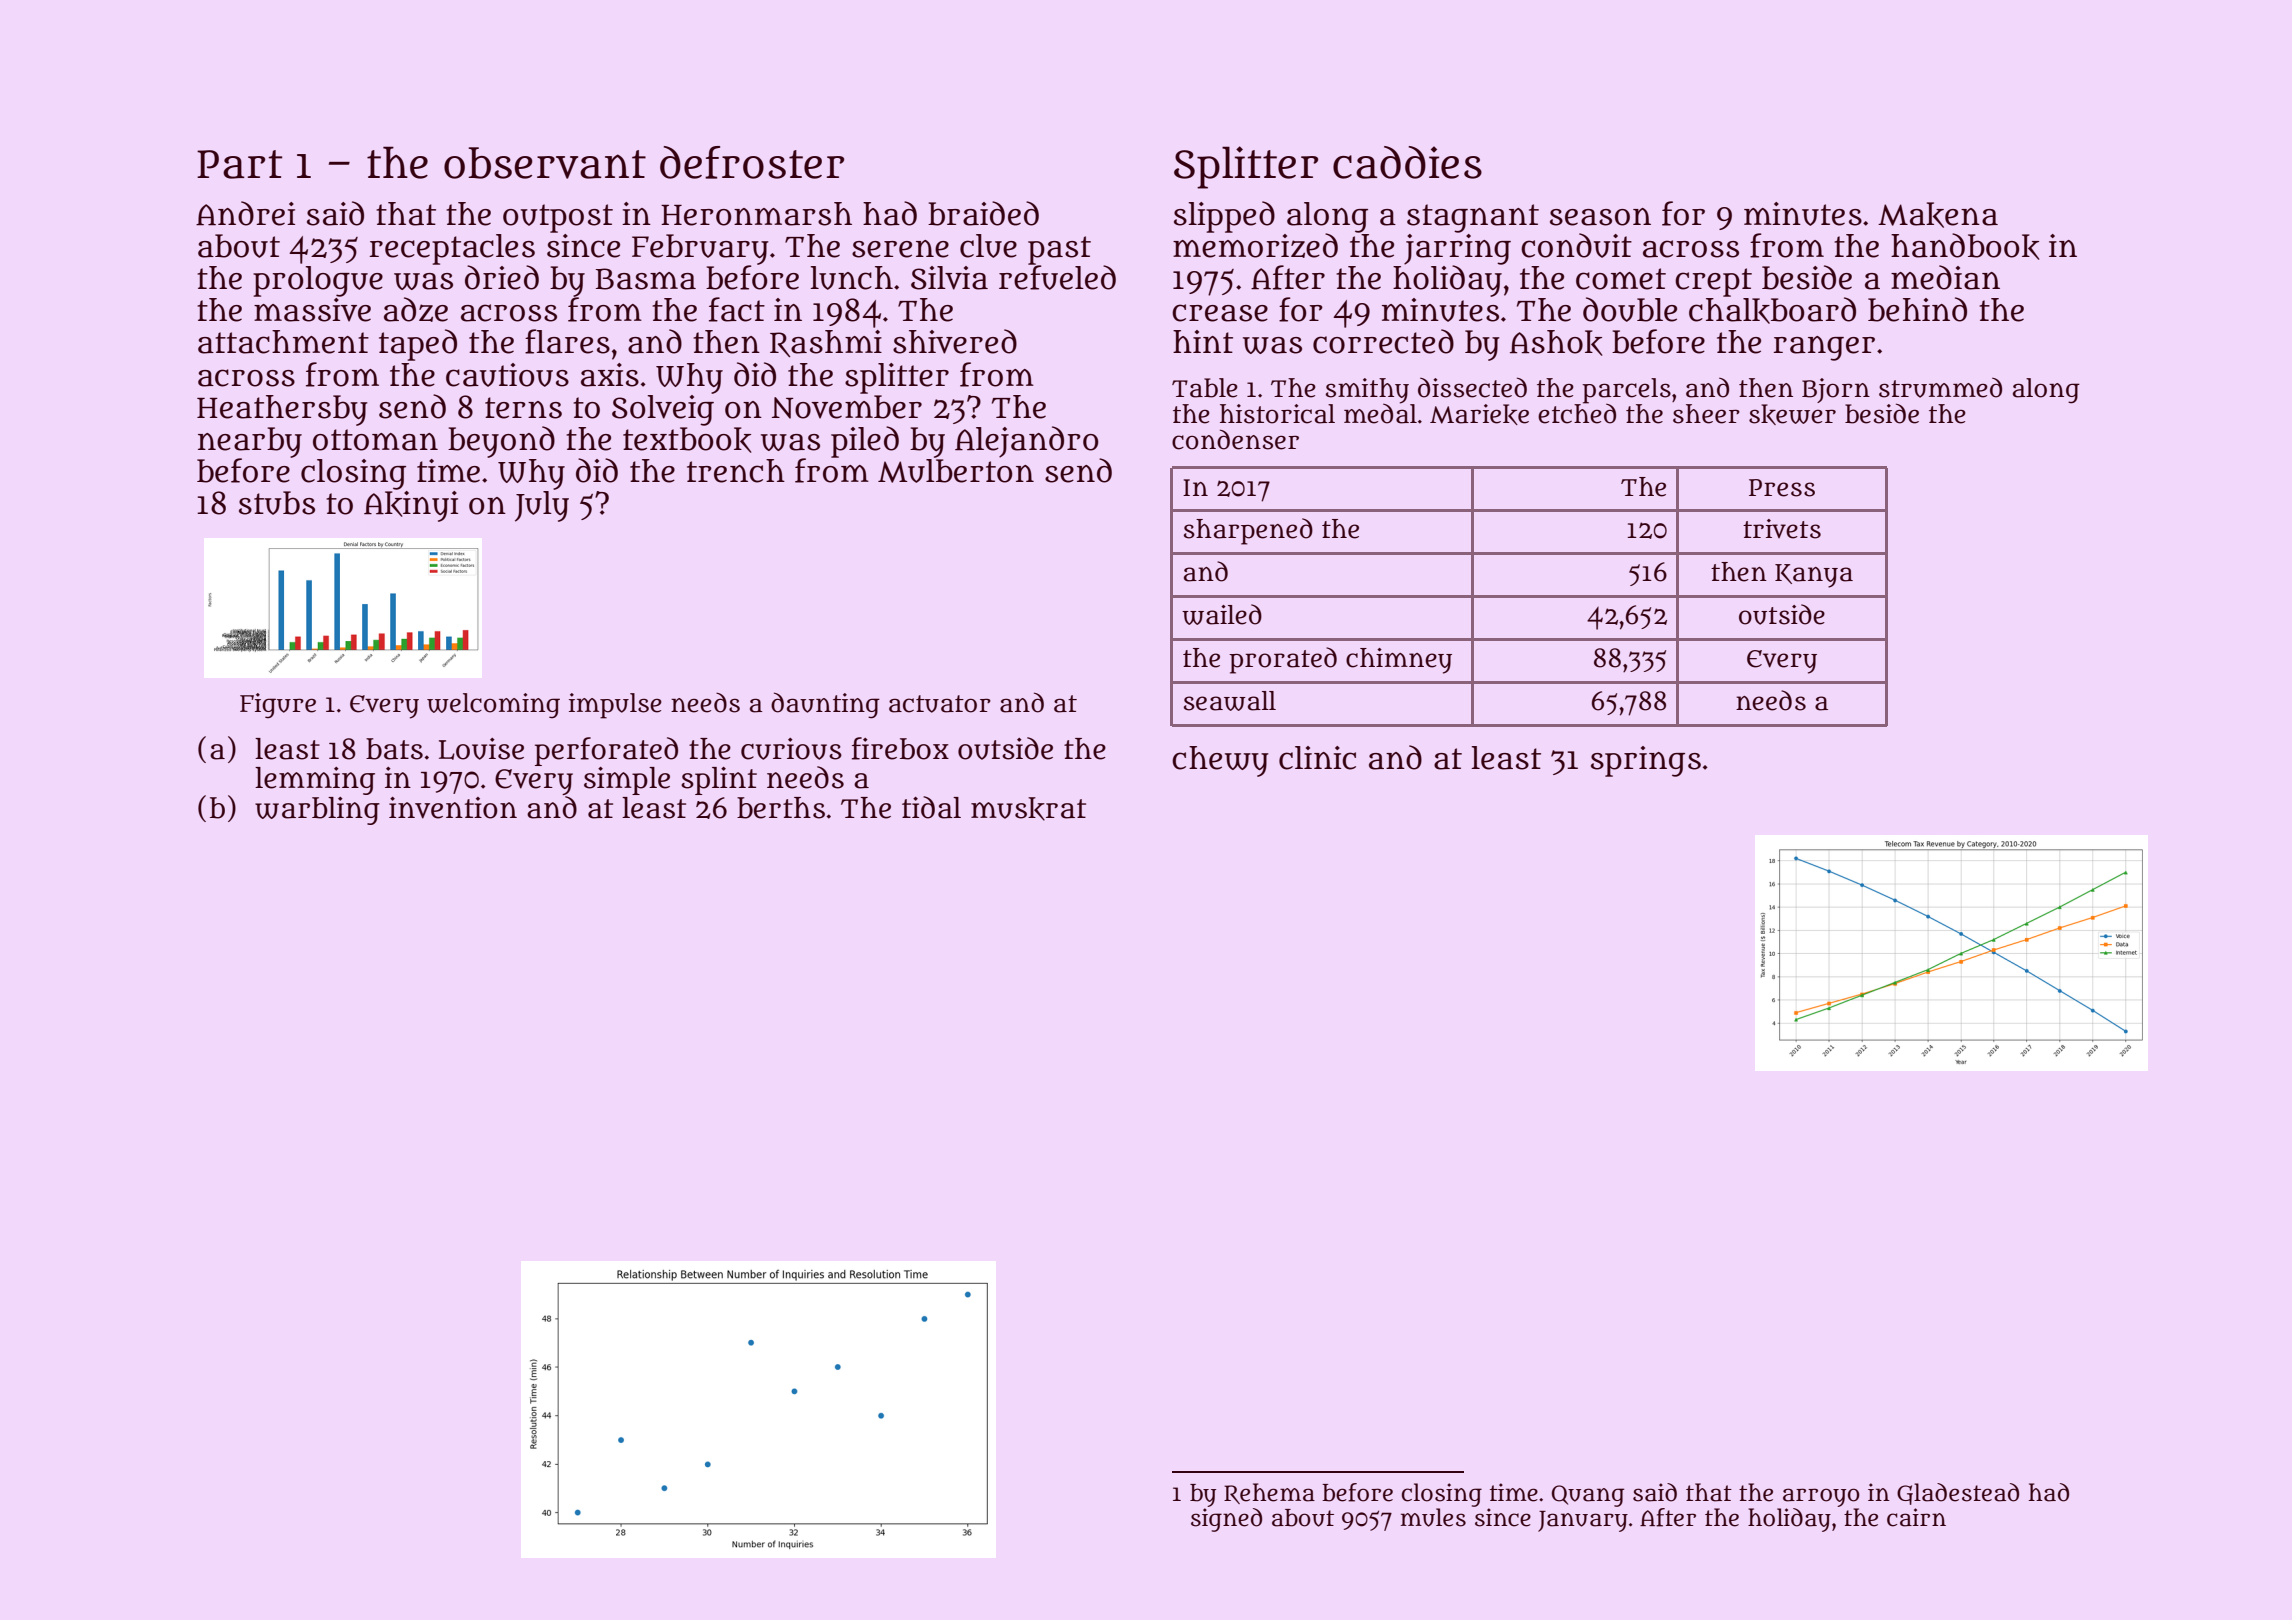 This screenshot has width=2292, height=1620. Describe the element at coordinates (283, 342) in the screenshot. I see `attachment` at that location.
